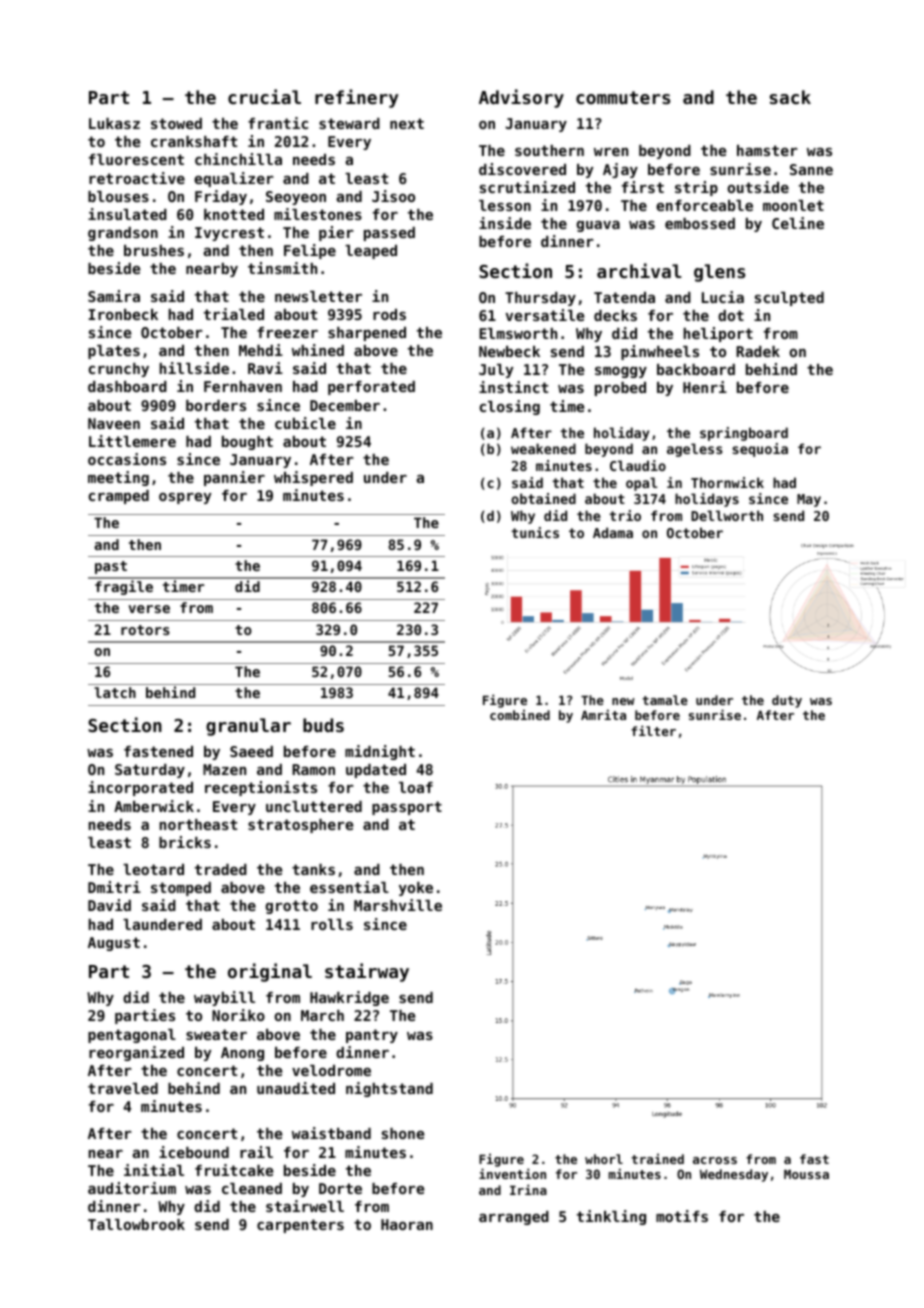 The height and width of the page is (1308, 924). Describe the element at coordinates (114, 123) in the page. I see `Lukasz` at that location.
